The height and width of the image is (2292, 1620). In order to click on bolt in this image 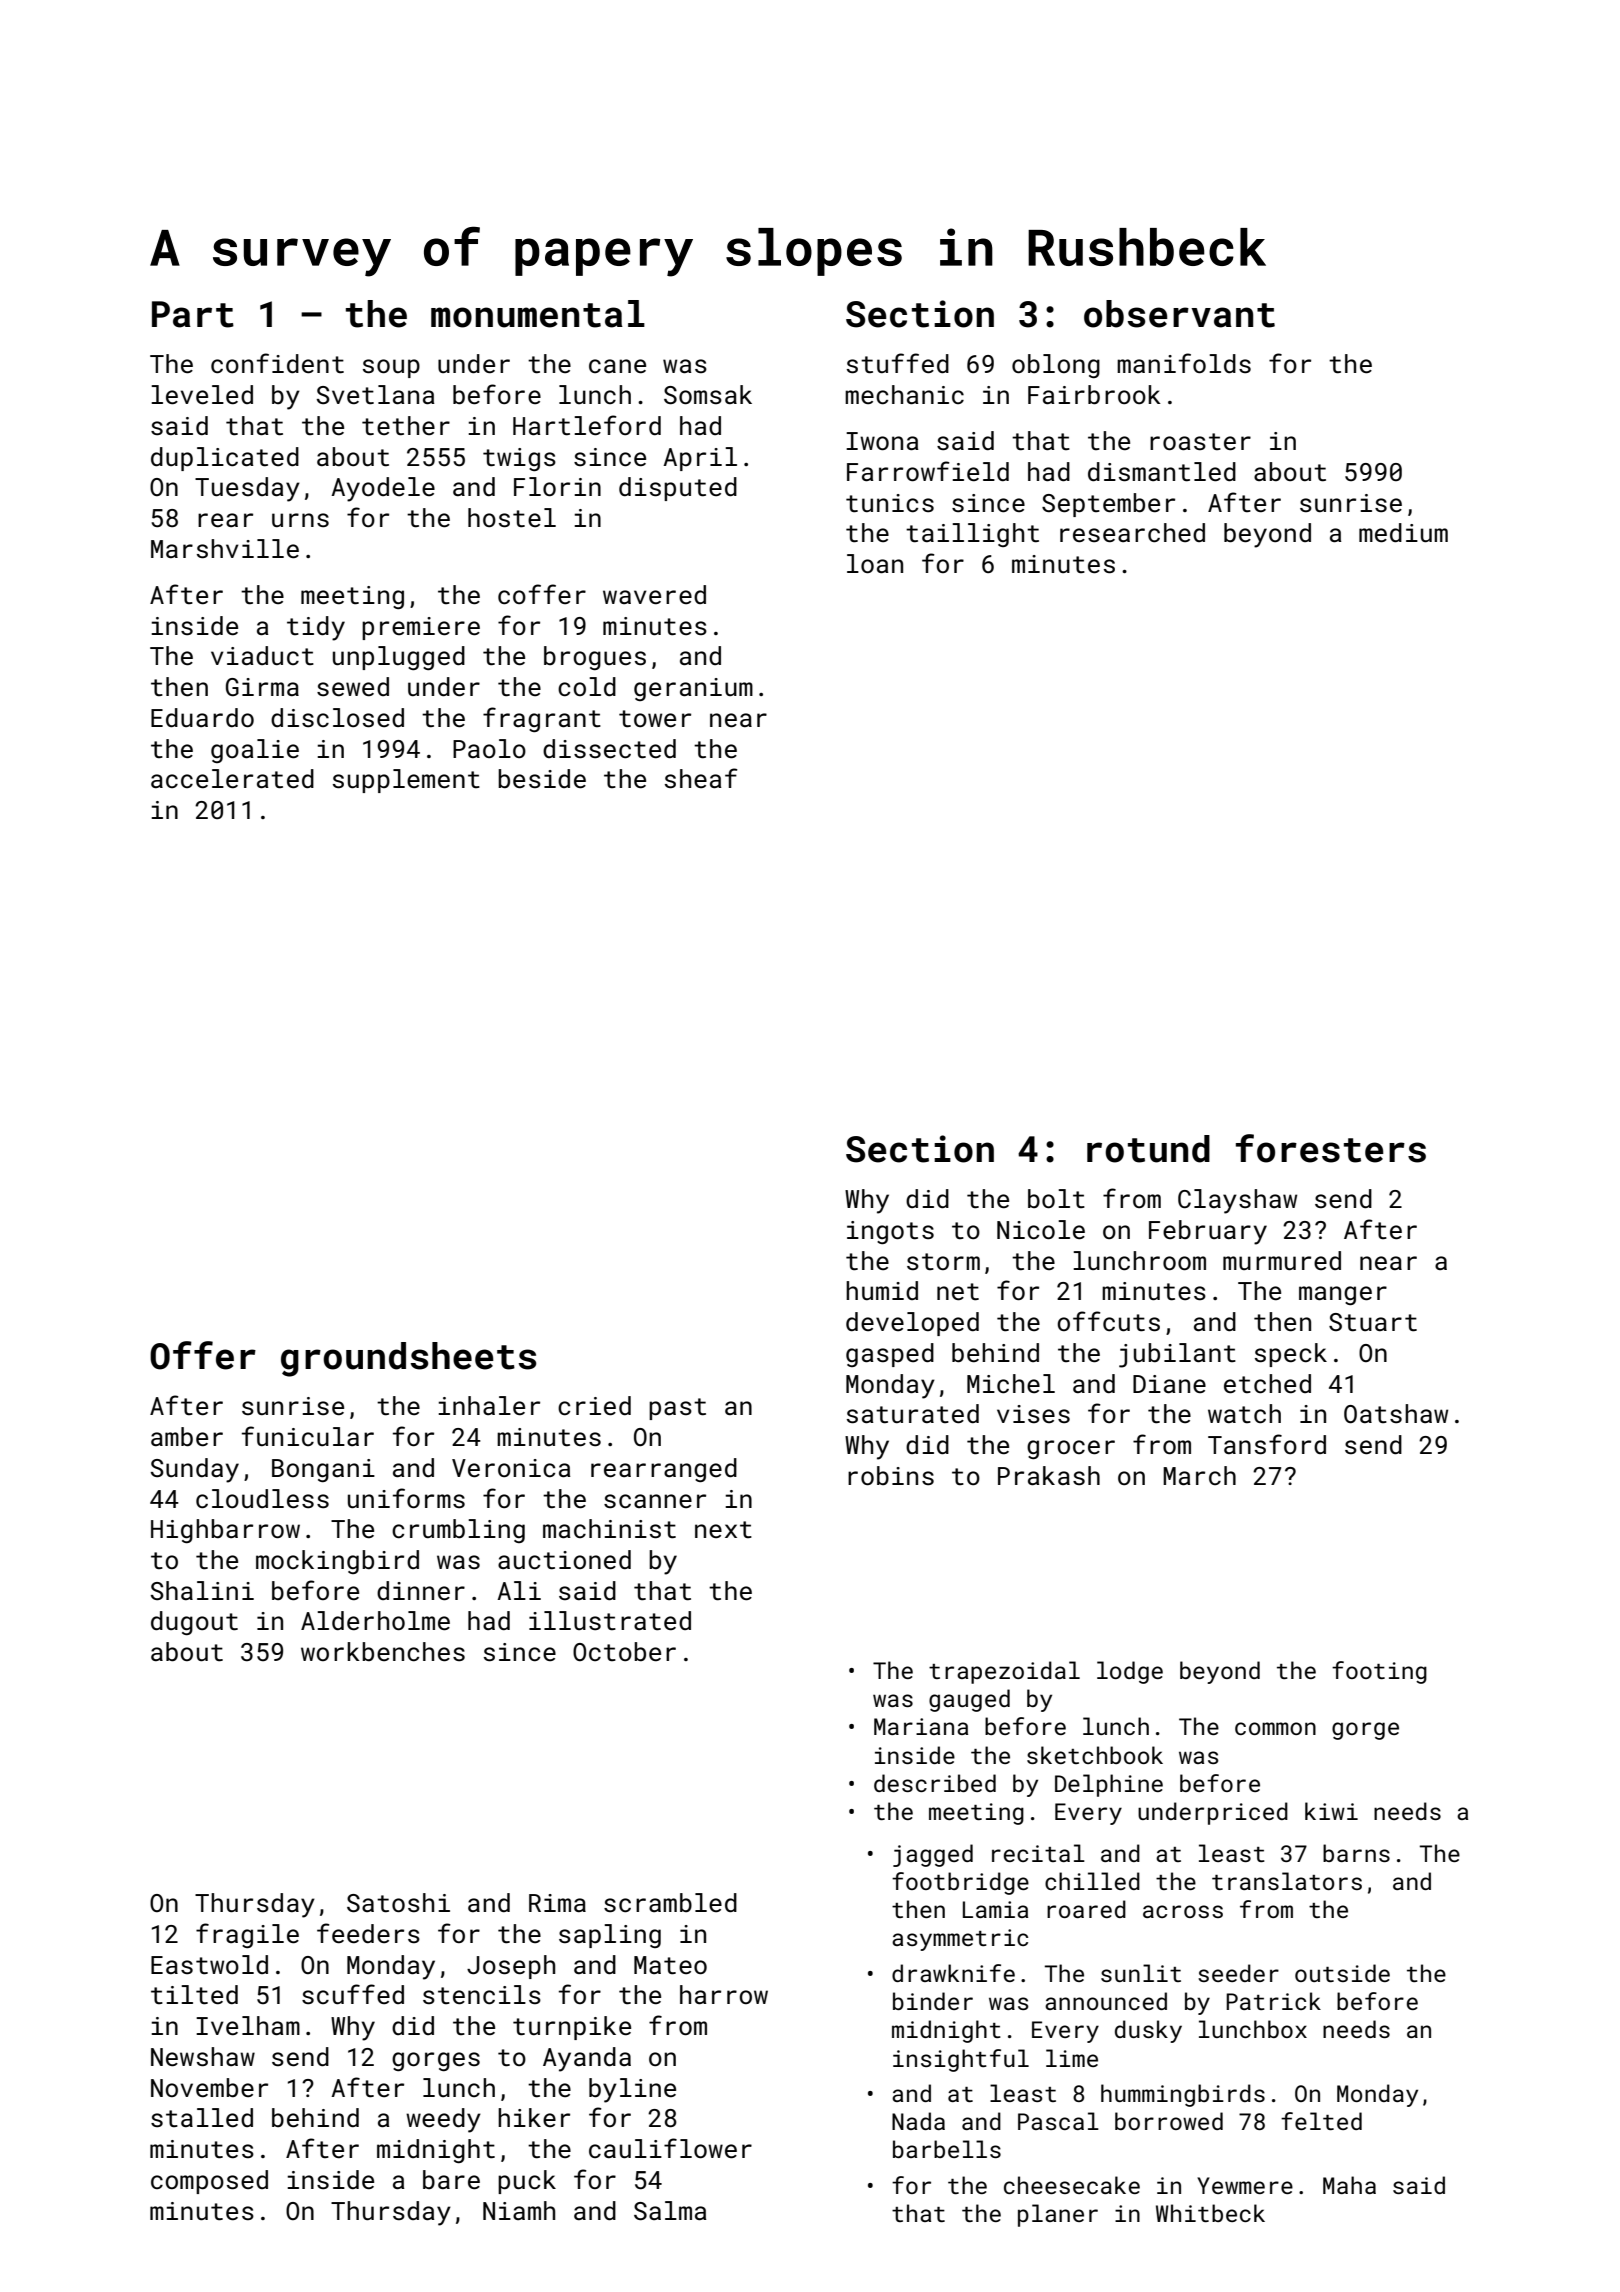, I will do `click(1056, 1198)`.
